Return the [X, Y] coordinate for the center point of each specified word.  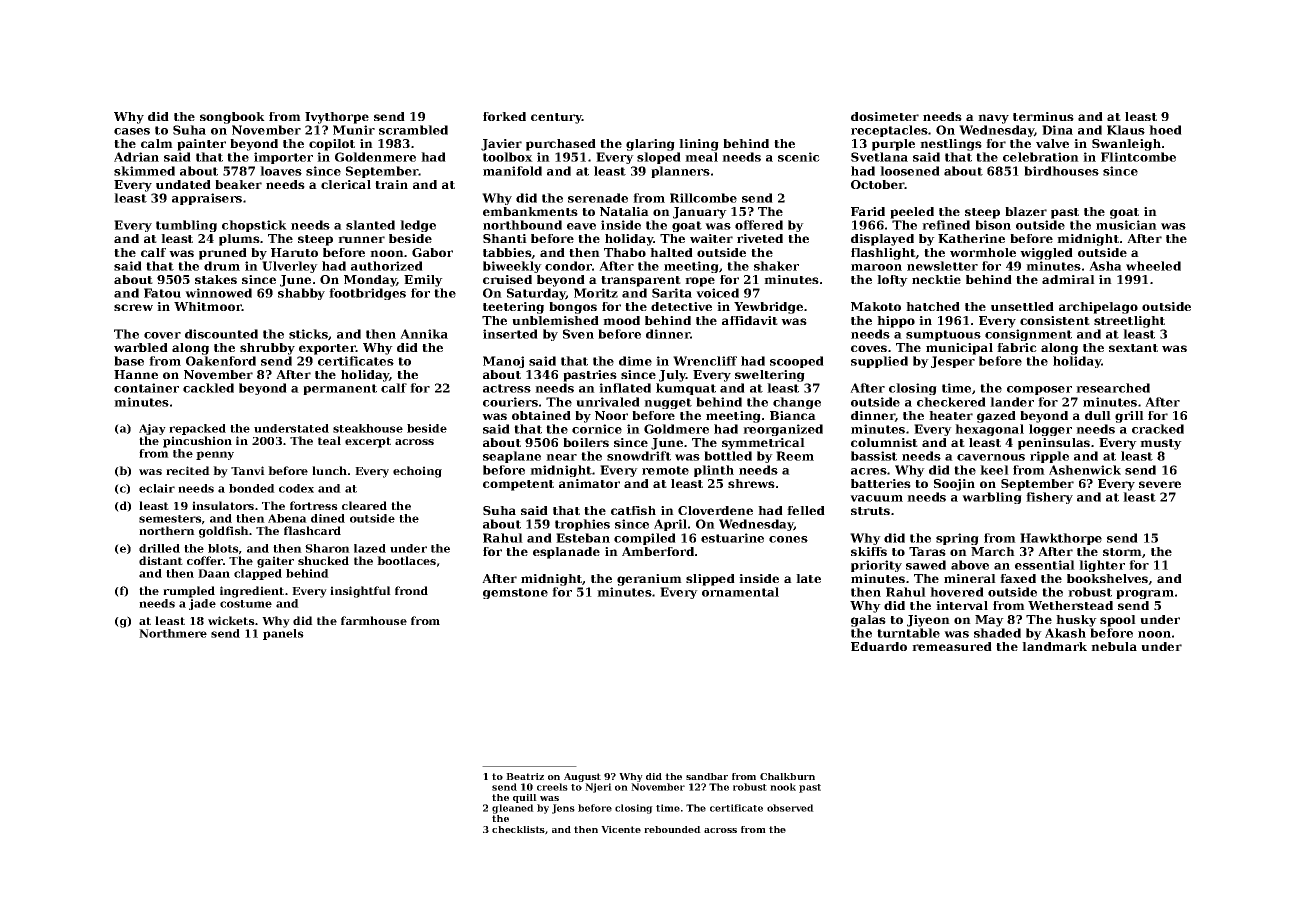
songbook [232, 118]
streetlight [1129, 322]
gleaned [513, 809]
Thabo [625, 252]
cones [788, 539]
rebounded [672, 829]
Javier [501, 145]
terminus [1043, 116]
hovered [957, 592]
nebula [1114, 646]
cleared [364, 505]
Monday [370, 281]
